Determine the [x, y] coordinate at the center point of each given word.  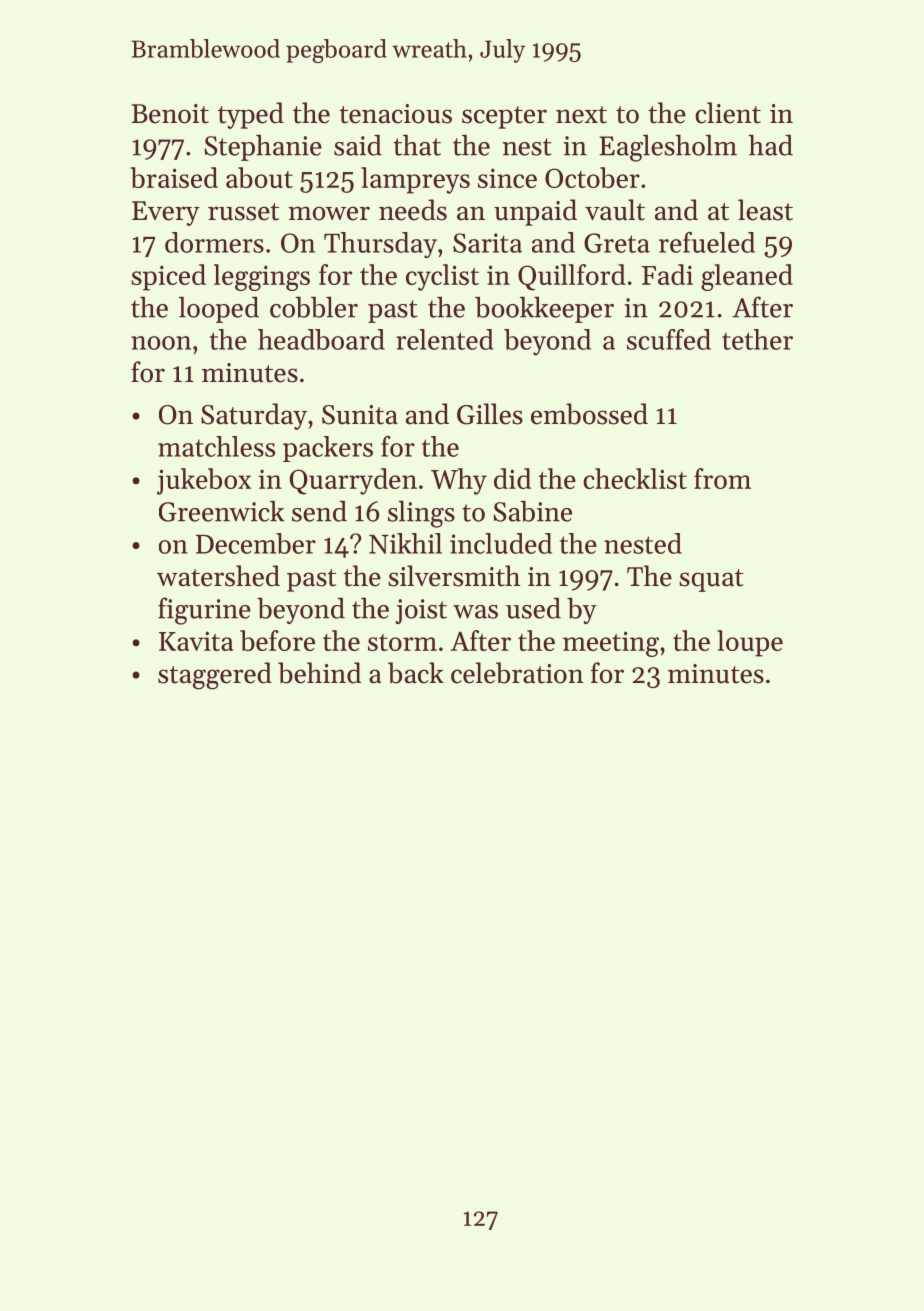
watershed [218, 576]
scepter [504, 117]
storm [402, 642]
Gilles [490, 414]
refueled [707, 242]
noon [161, 343]
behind [319, 673]
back [416, 673]
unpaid [535, 212]
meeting [611, 644]
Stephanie [263, 147]
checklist [635, 478]
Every [166, 213]
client [728, 113]
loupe [750, 643]
